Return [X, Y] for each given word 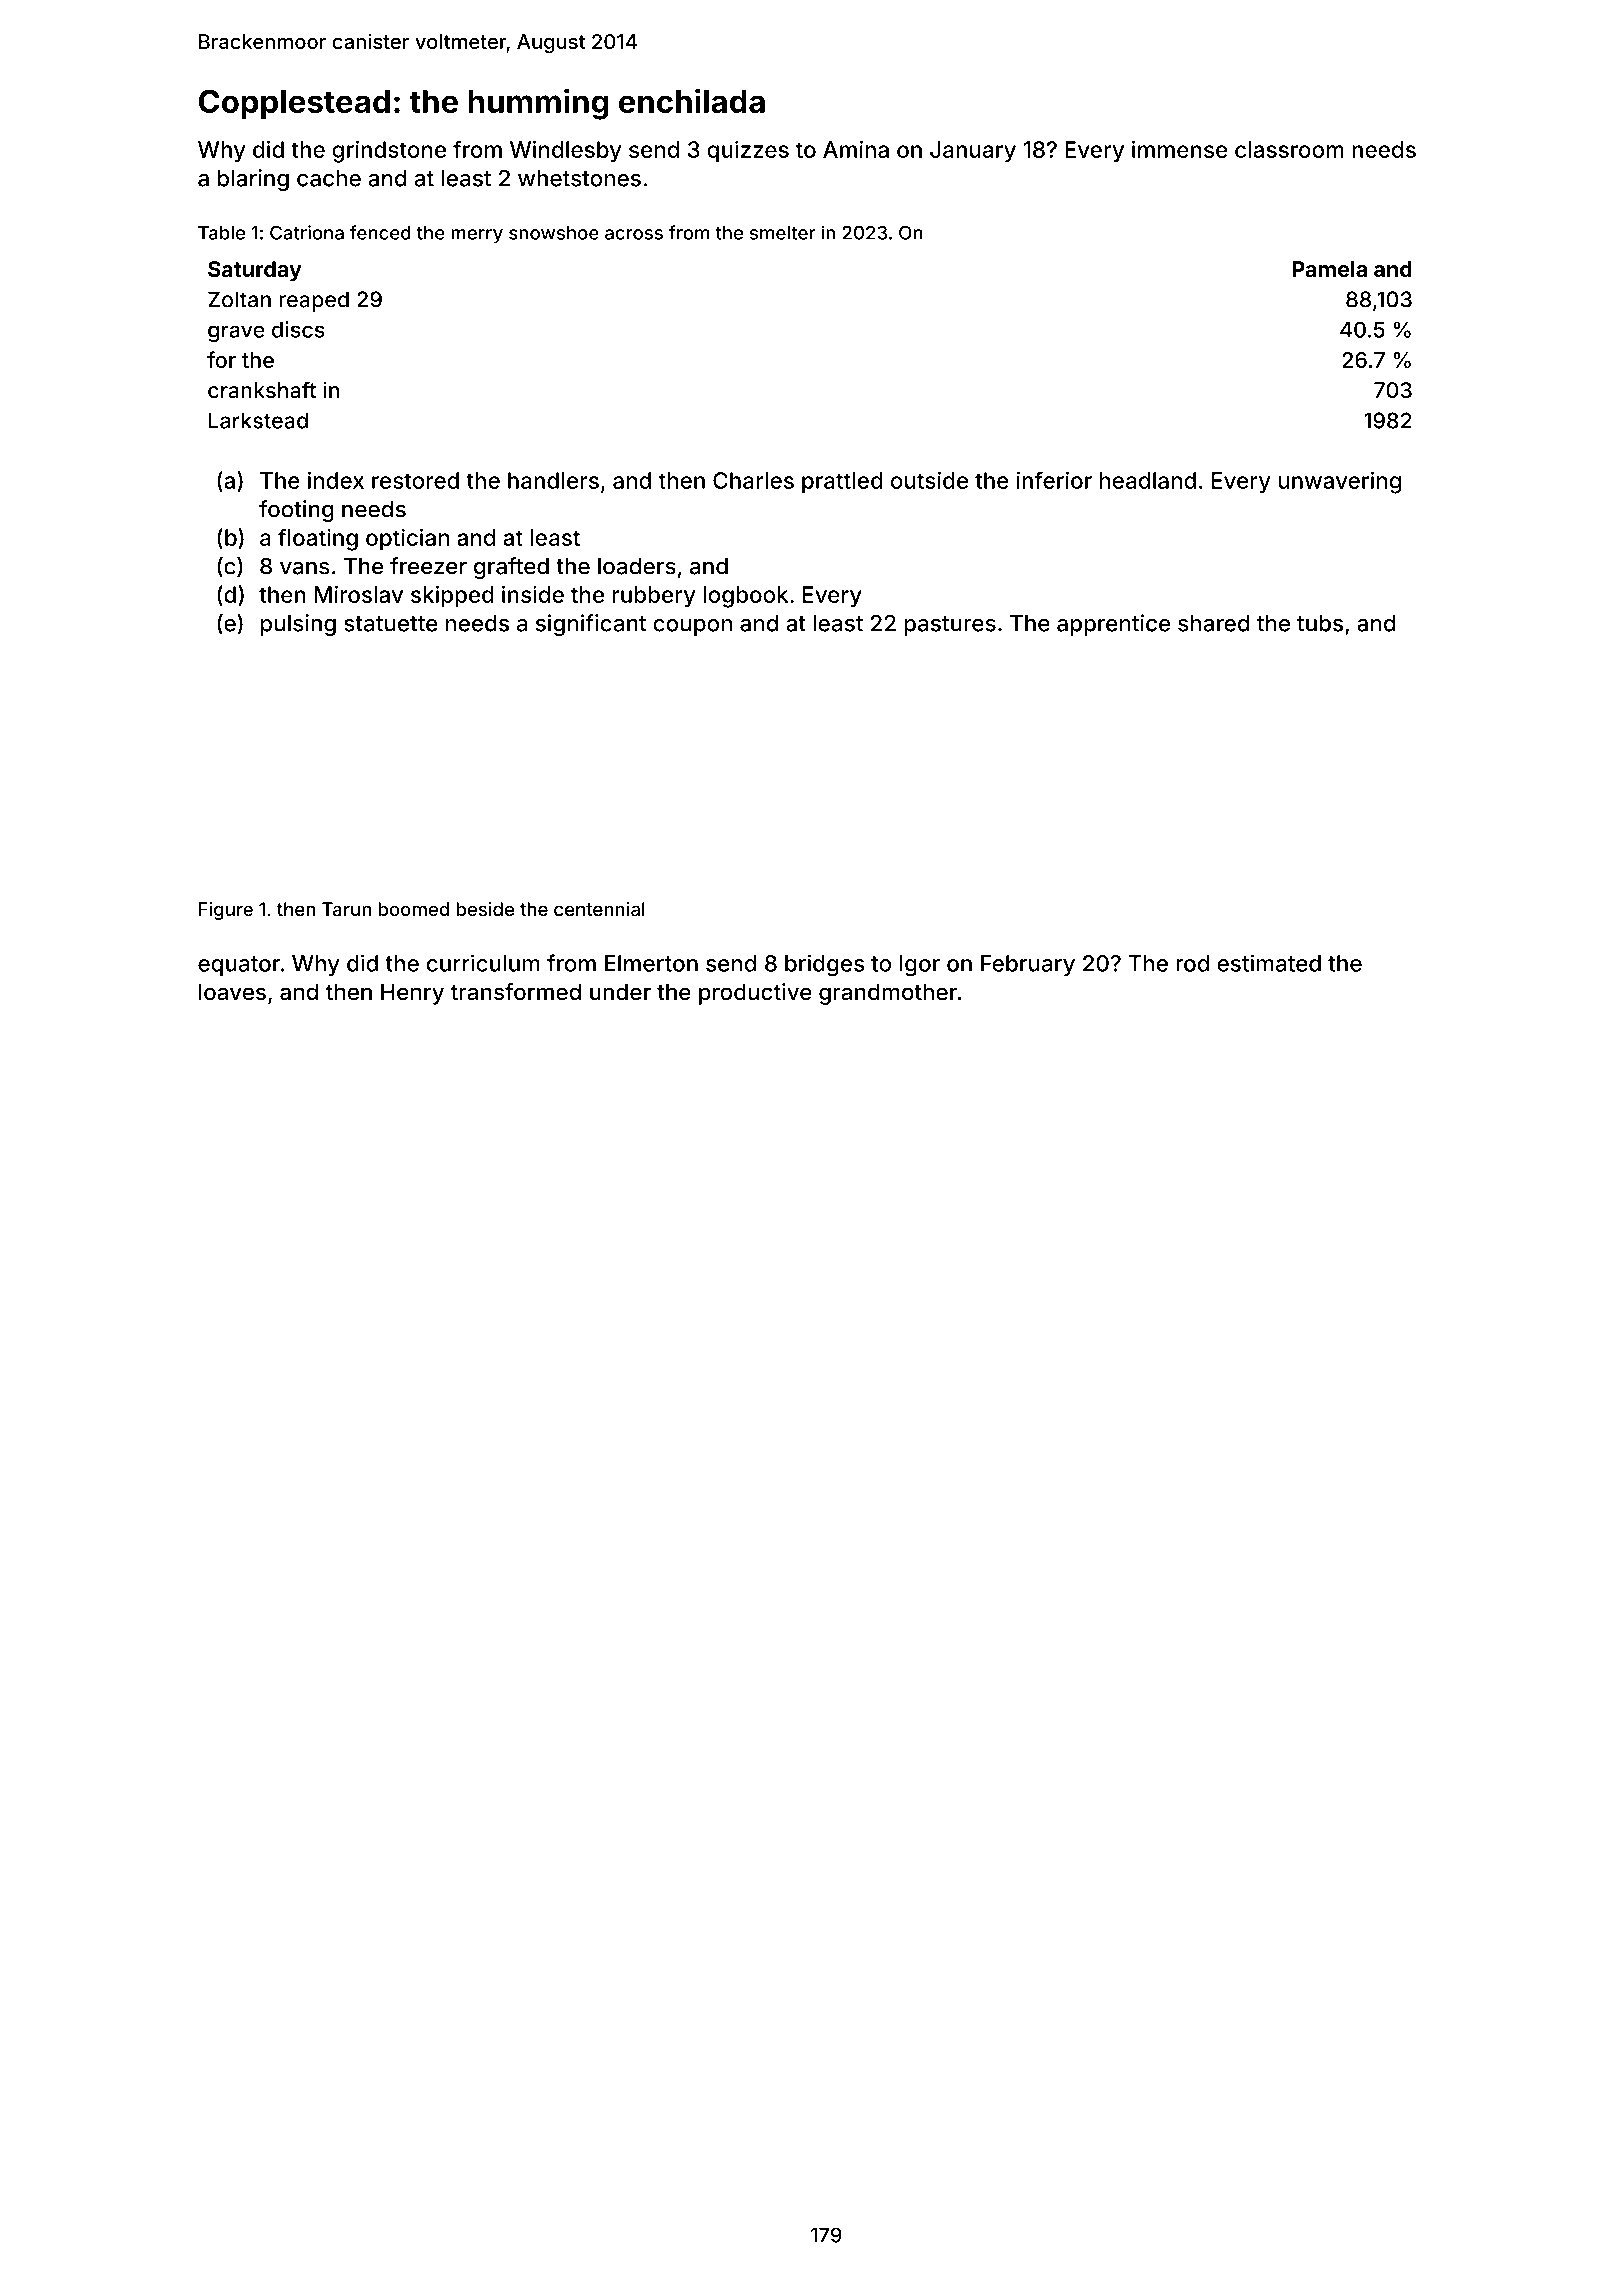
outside [929, 480]
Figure [226, 911]
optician [407, 540]
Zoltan [239, 299]
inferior [1054, 480]
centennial [599, 909]
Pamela [1329, 269]
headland [1148, 480]
